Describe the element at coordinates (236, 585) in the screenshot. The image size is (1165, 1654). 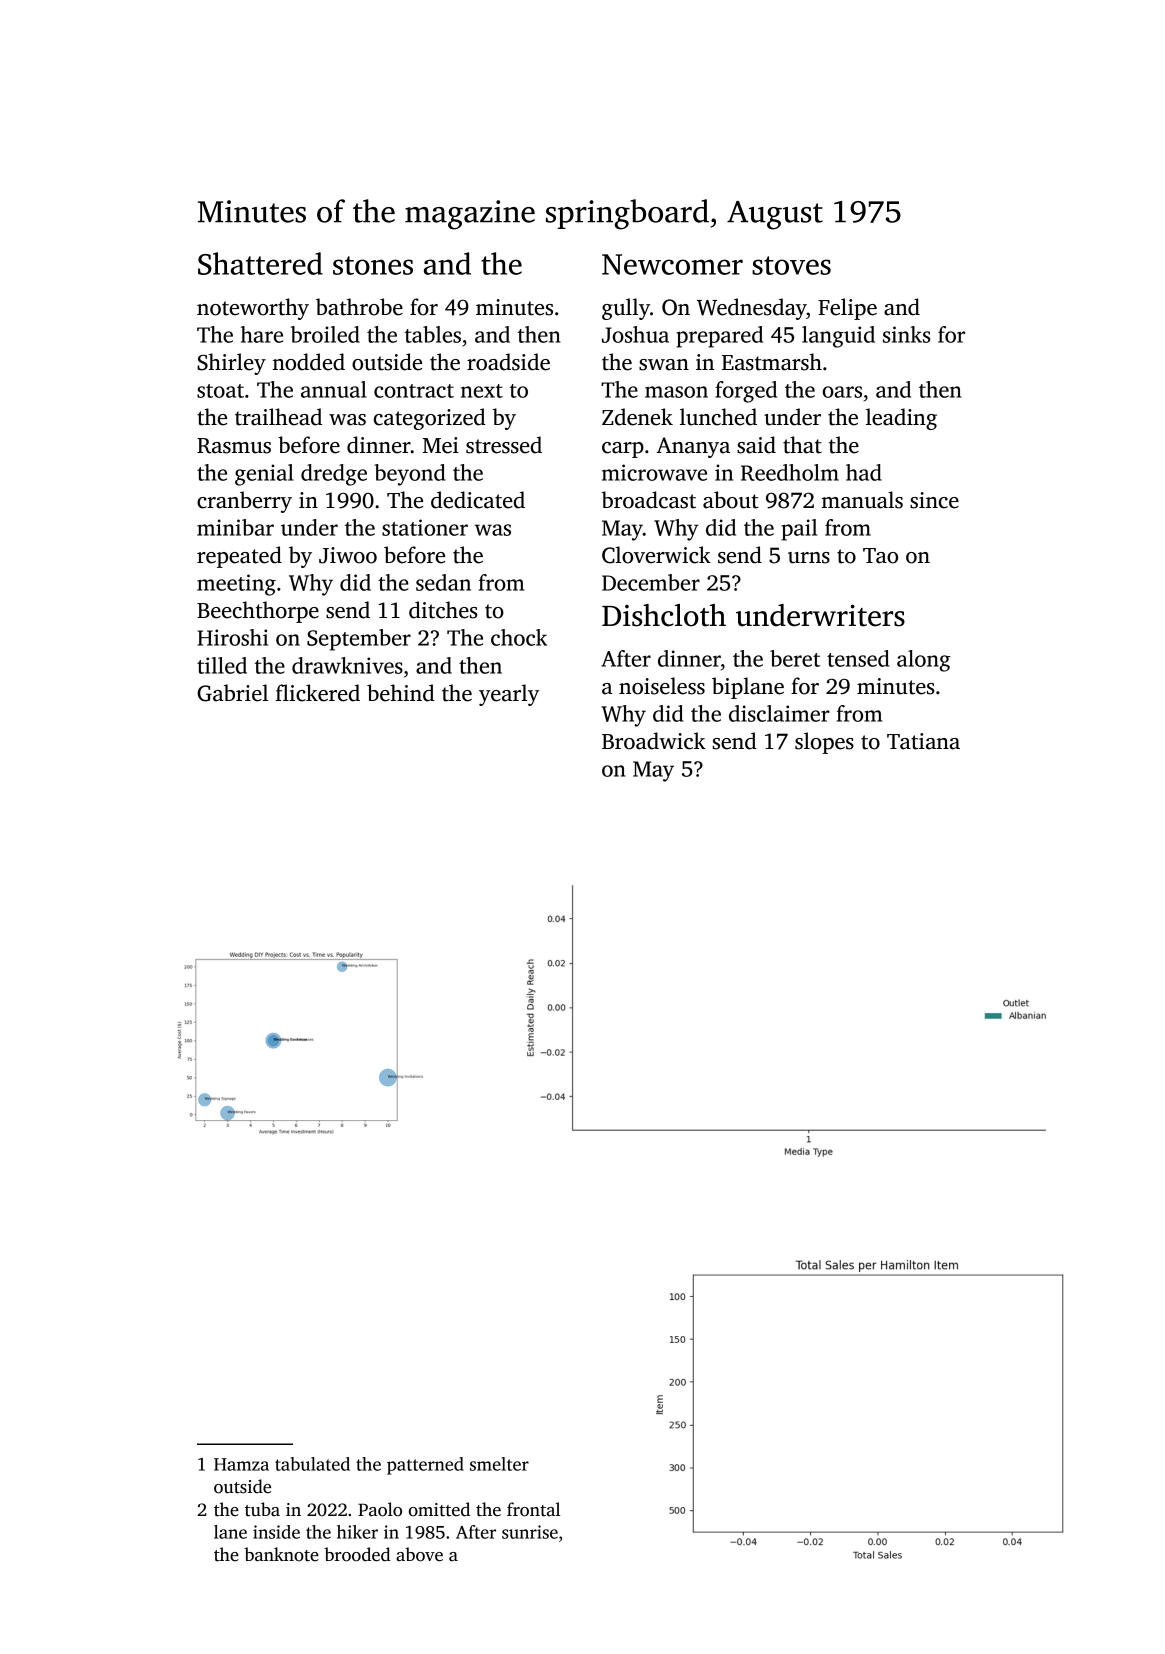
I see `meeting` at that location.
